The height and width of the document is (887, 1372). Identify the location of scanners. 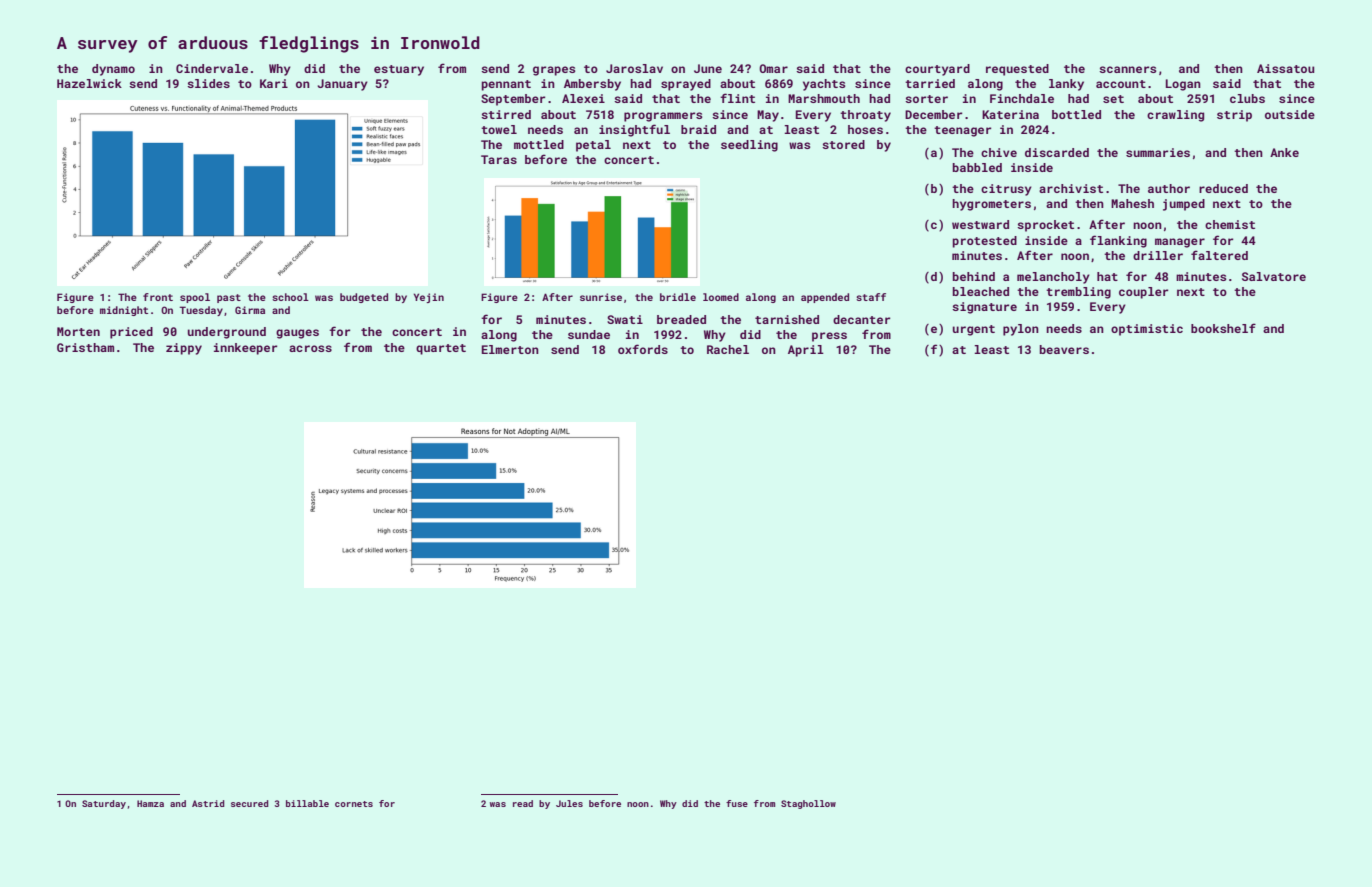
(1127, 69).
